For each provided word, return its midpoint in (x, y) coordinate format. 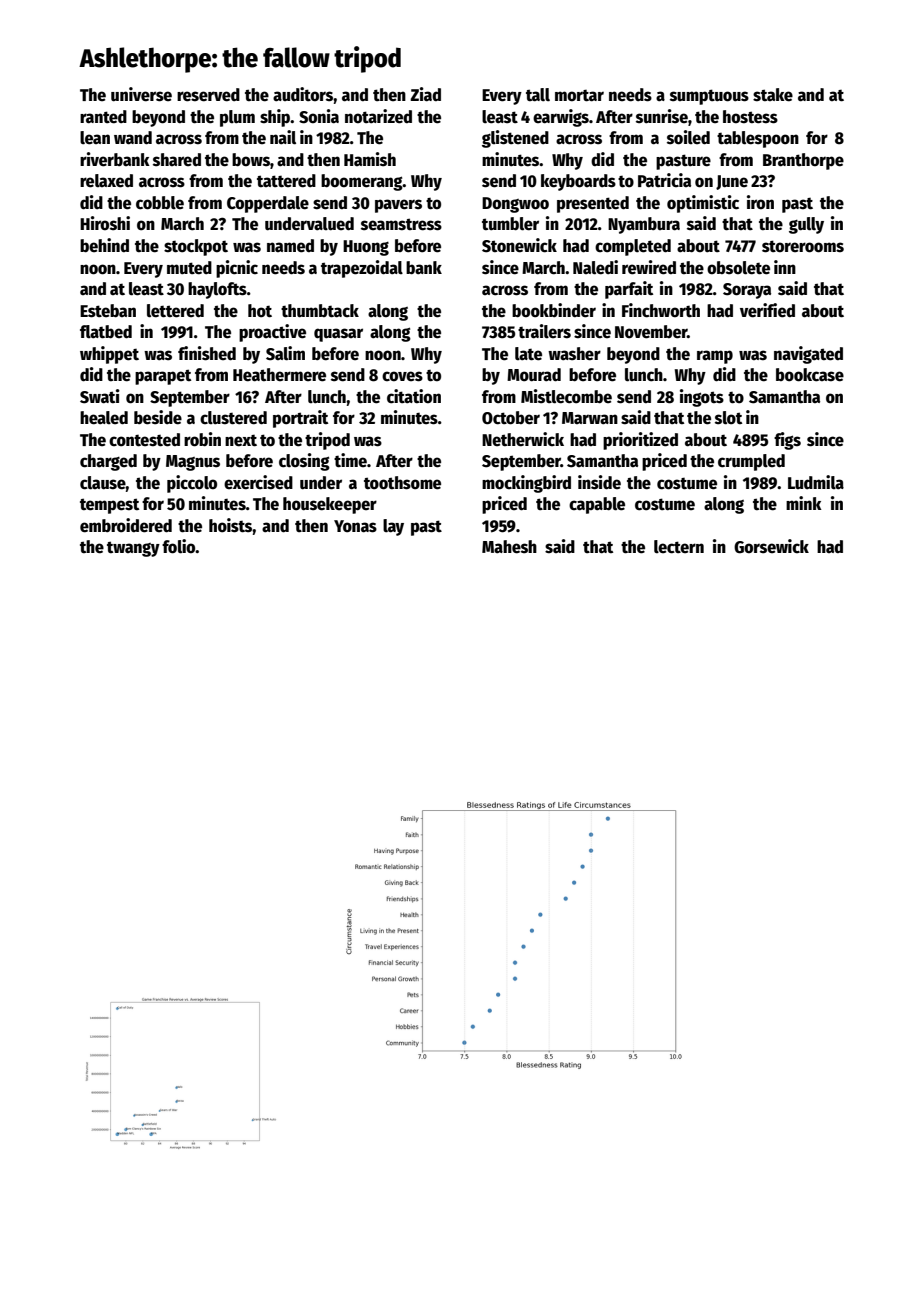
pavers (398, 206)
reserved (208, 95)
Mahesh (509, 547)
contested (144, 440)
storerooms (803, 246)
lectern (679, 547)
